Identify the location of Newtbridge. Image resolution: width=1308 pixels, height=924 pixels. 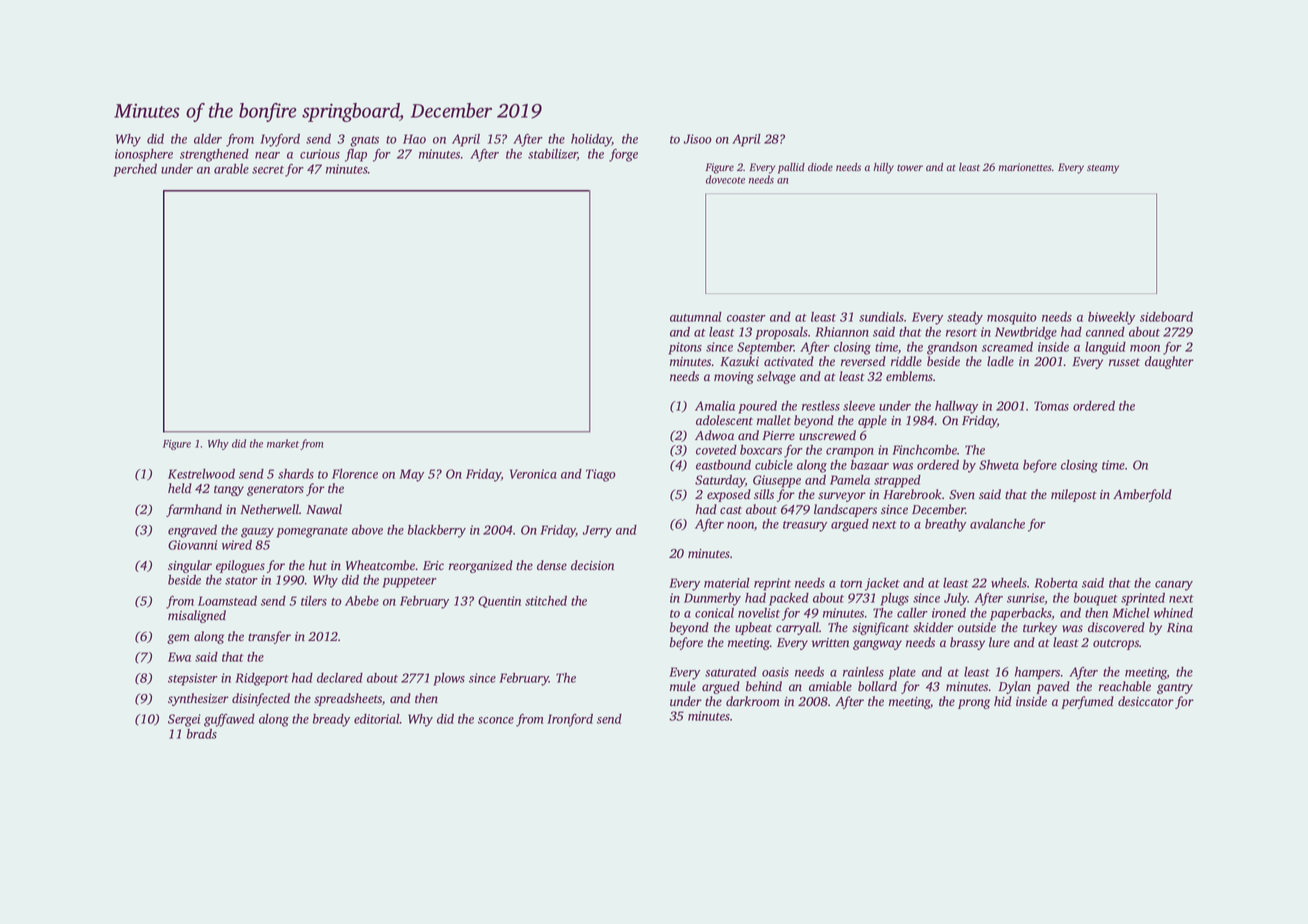
(1026, 333).
